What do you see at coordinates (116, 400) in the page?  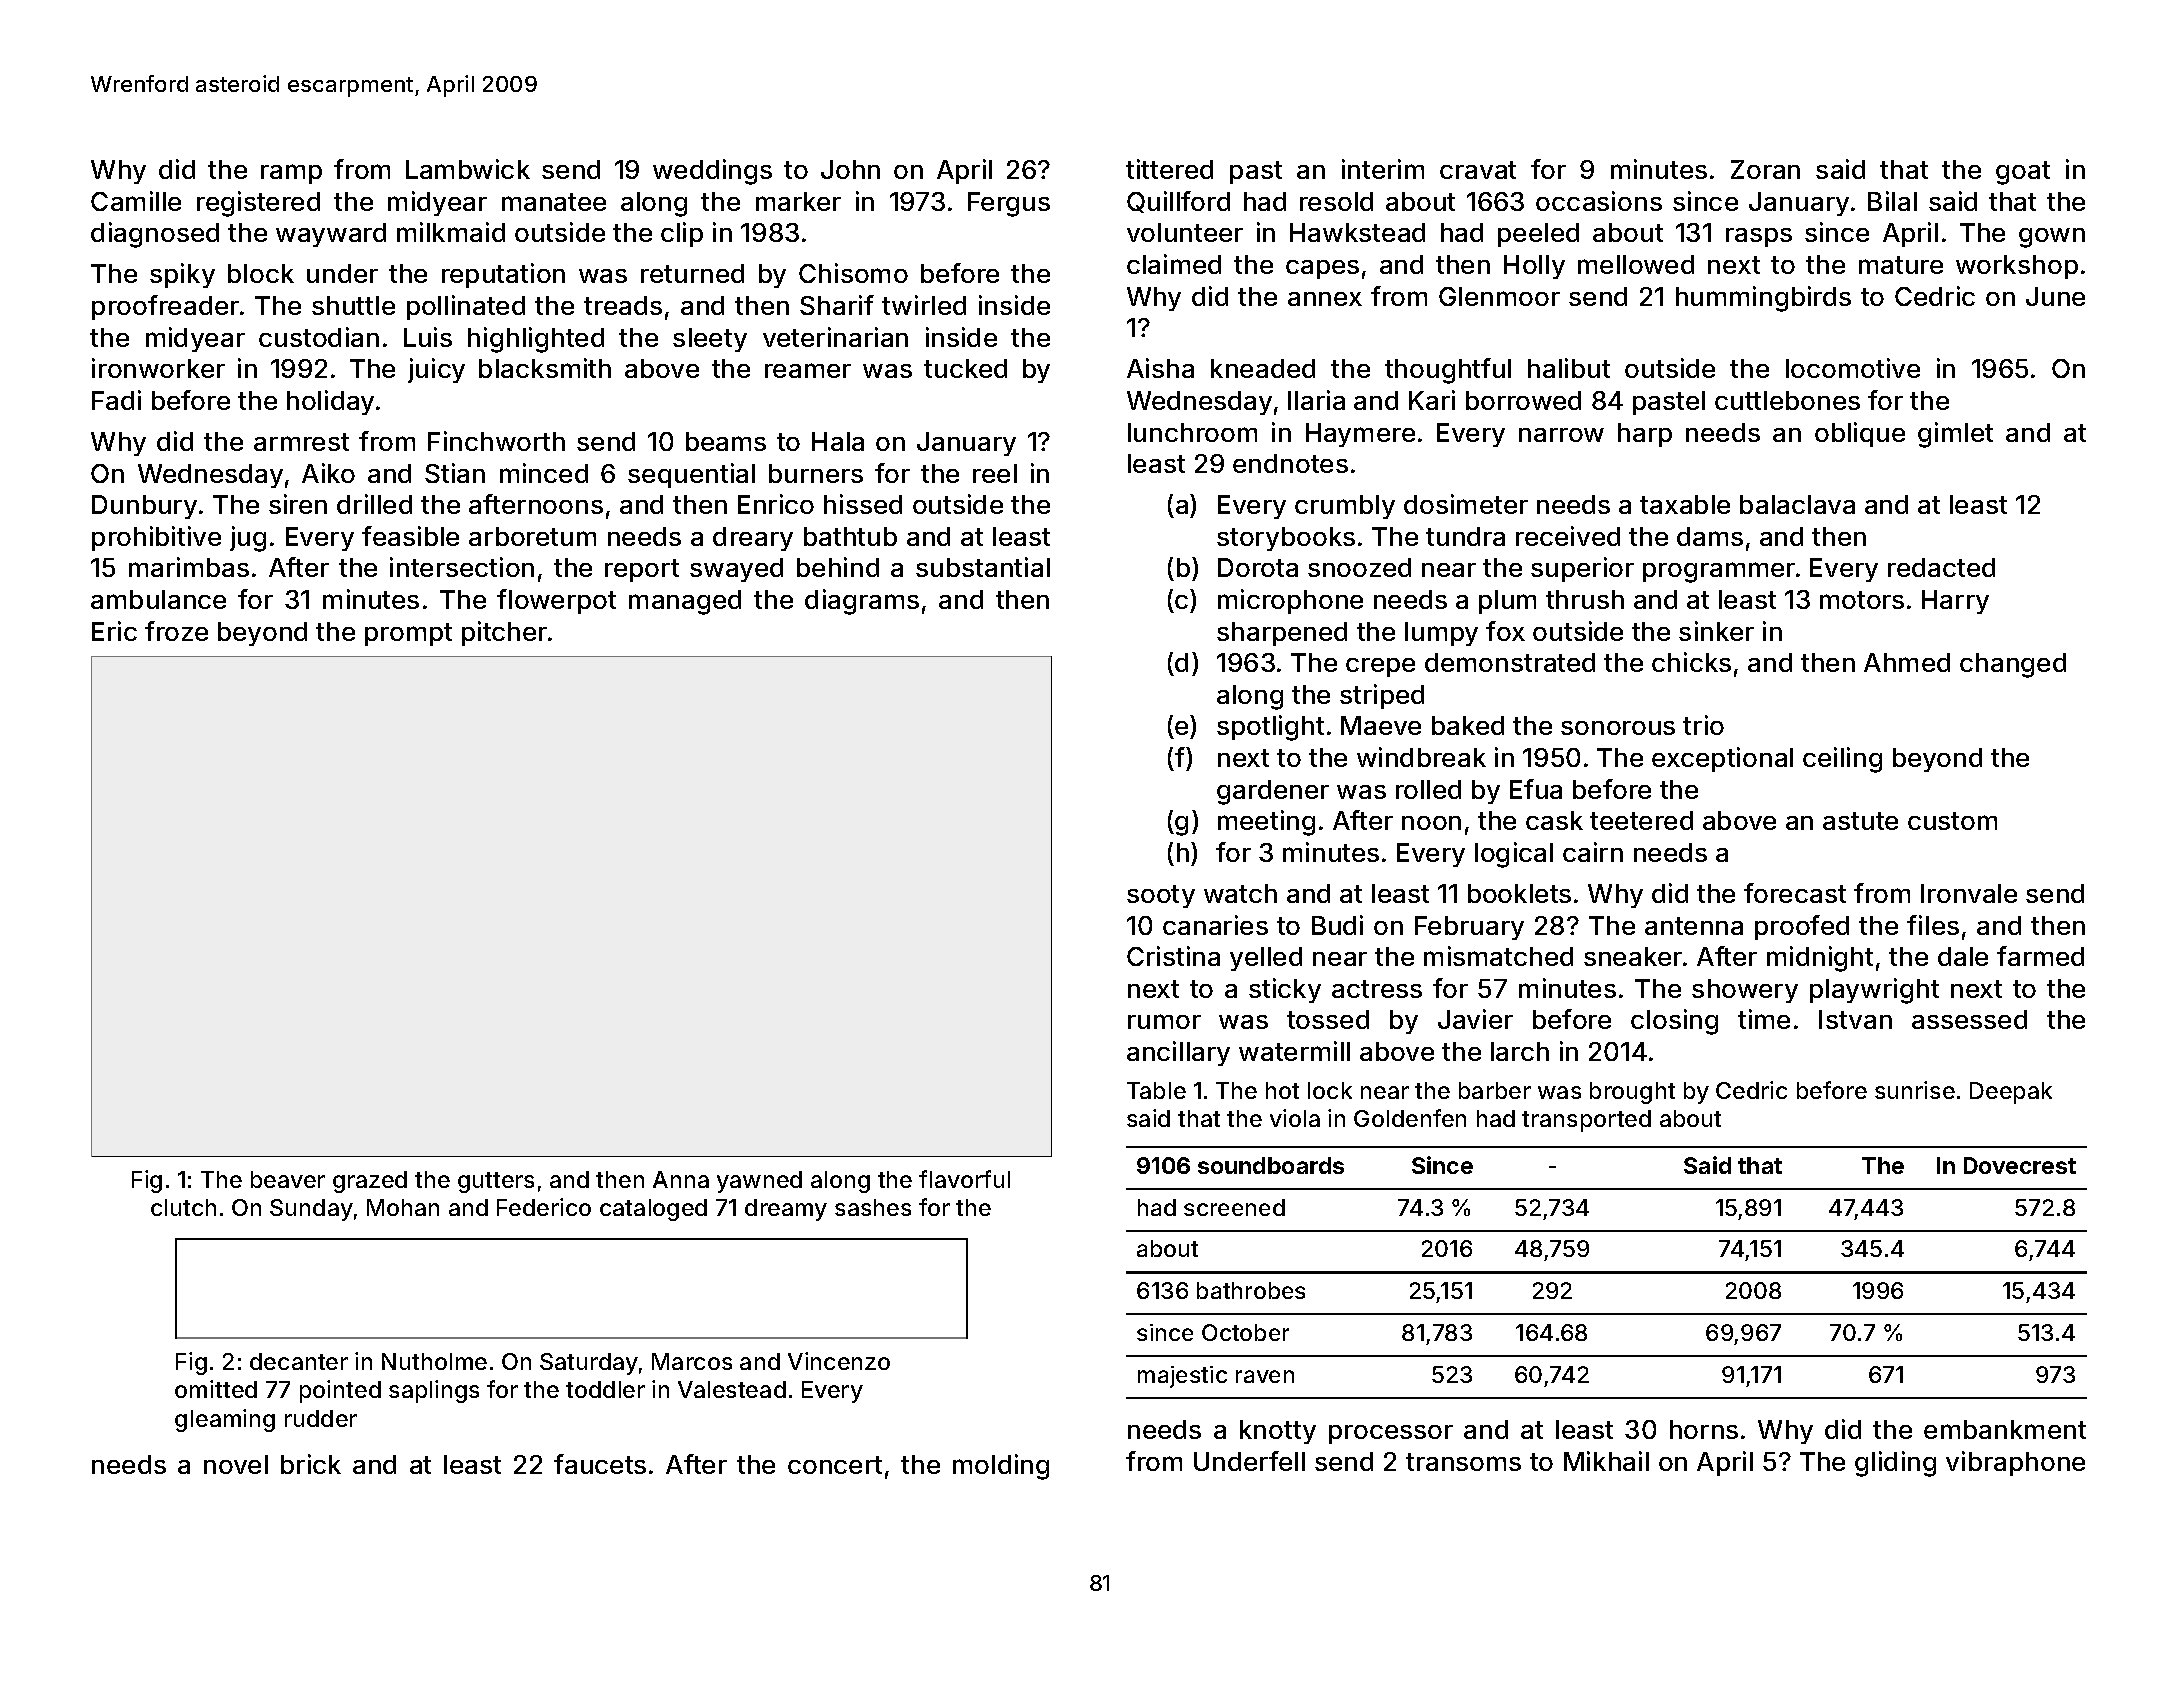 I see `Fadi` at bounding box center [116, 400].
